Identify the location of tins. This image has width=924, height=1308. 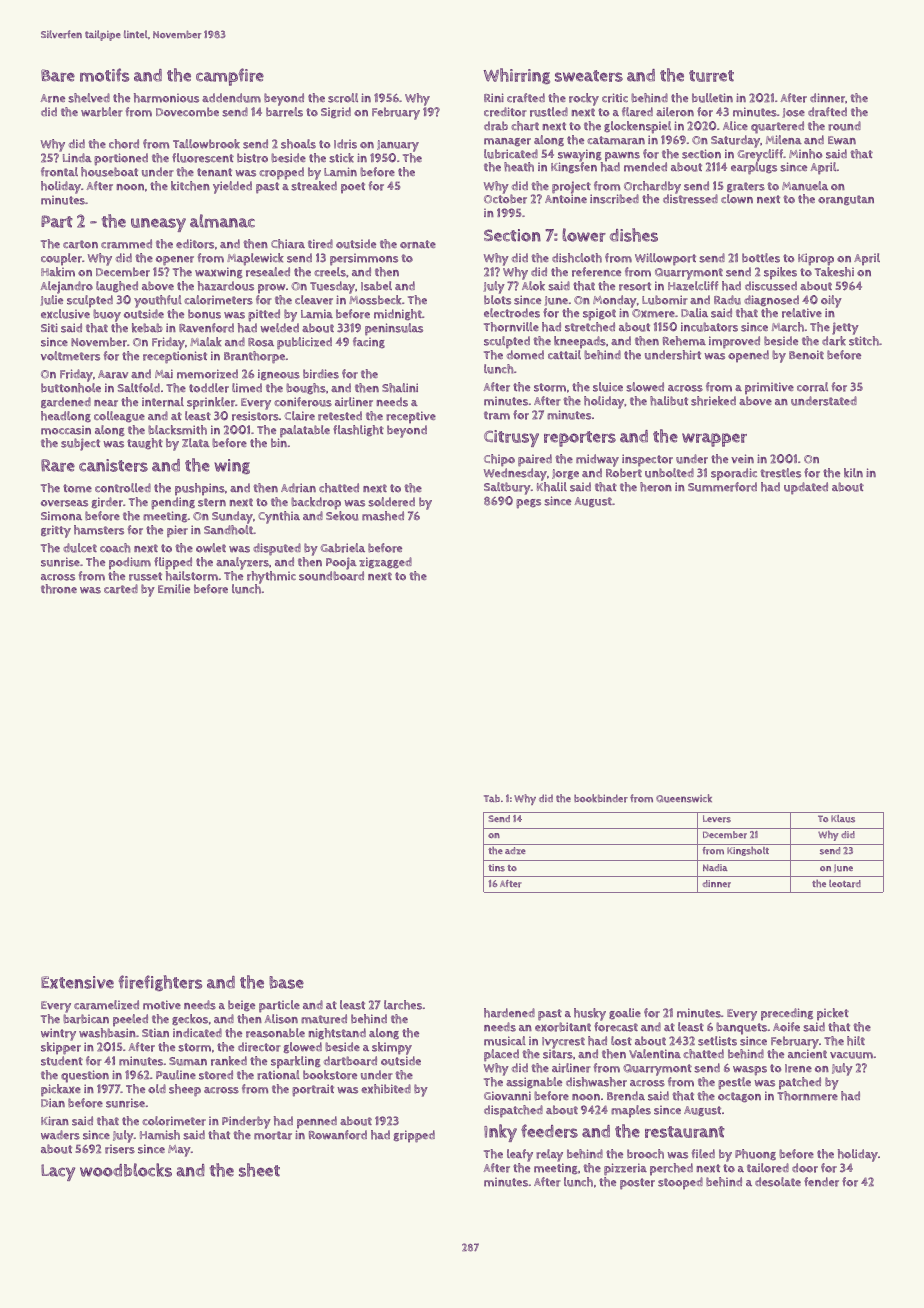
(496, 868).
